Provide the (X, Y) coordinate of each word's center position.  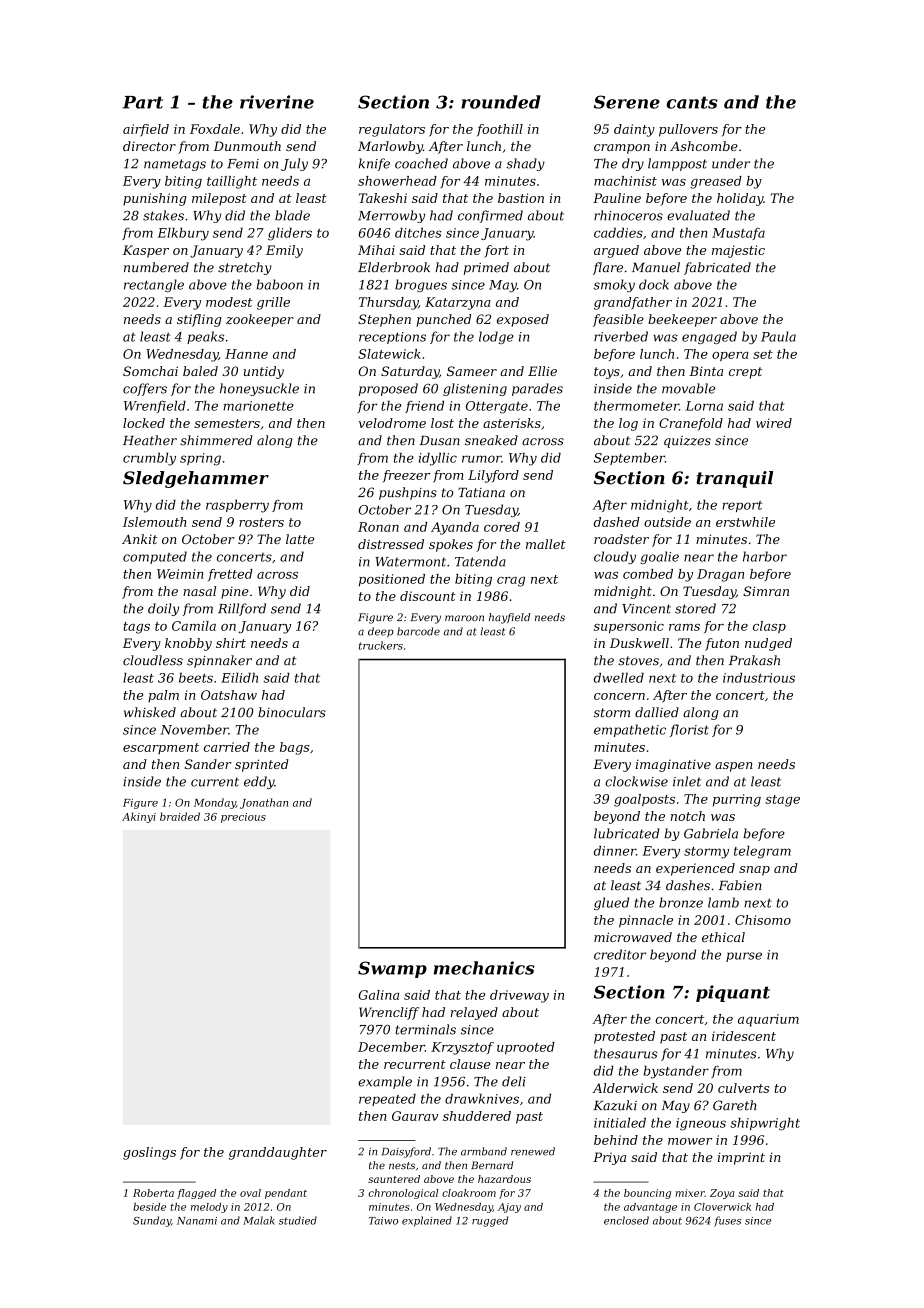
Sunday (152, 1221)
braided (180, 816)
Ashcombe (704, 146)
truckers (381, 645)
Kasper (146, 251)
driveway (519, 996)
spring (200, 459)
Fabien (739, 885)
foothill (500, 130)
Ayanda (455, 528)
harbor (765, 556)
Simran (766, 591)
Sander (208, 764)
